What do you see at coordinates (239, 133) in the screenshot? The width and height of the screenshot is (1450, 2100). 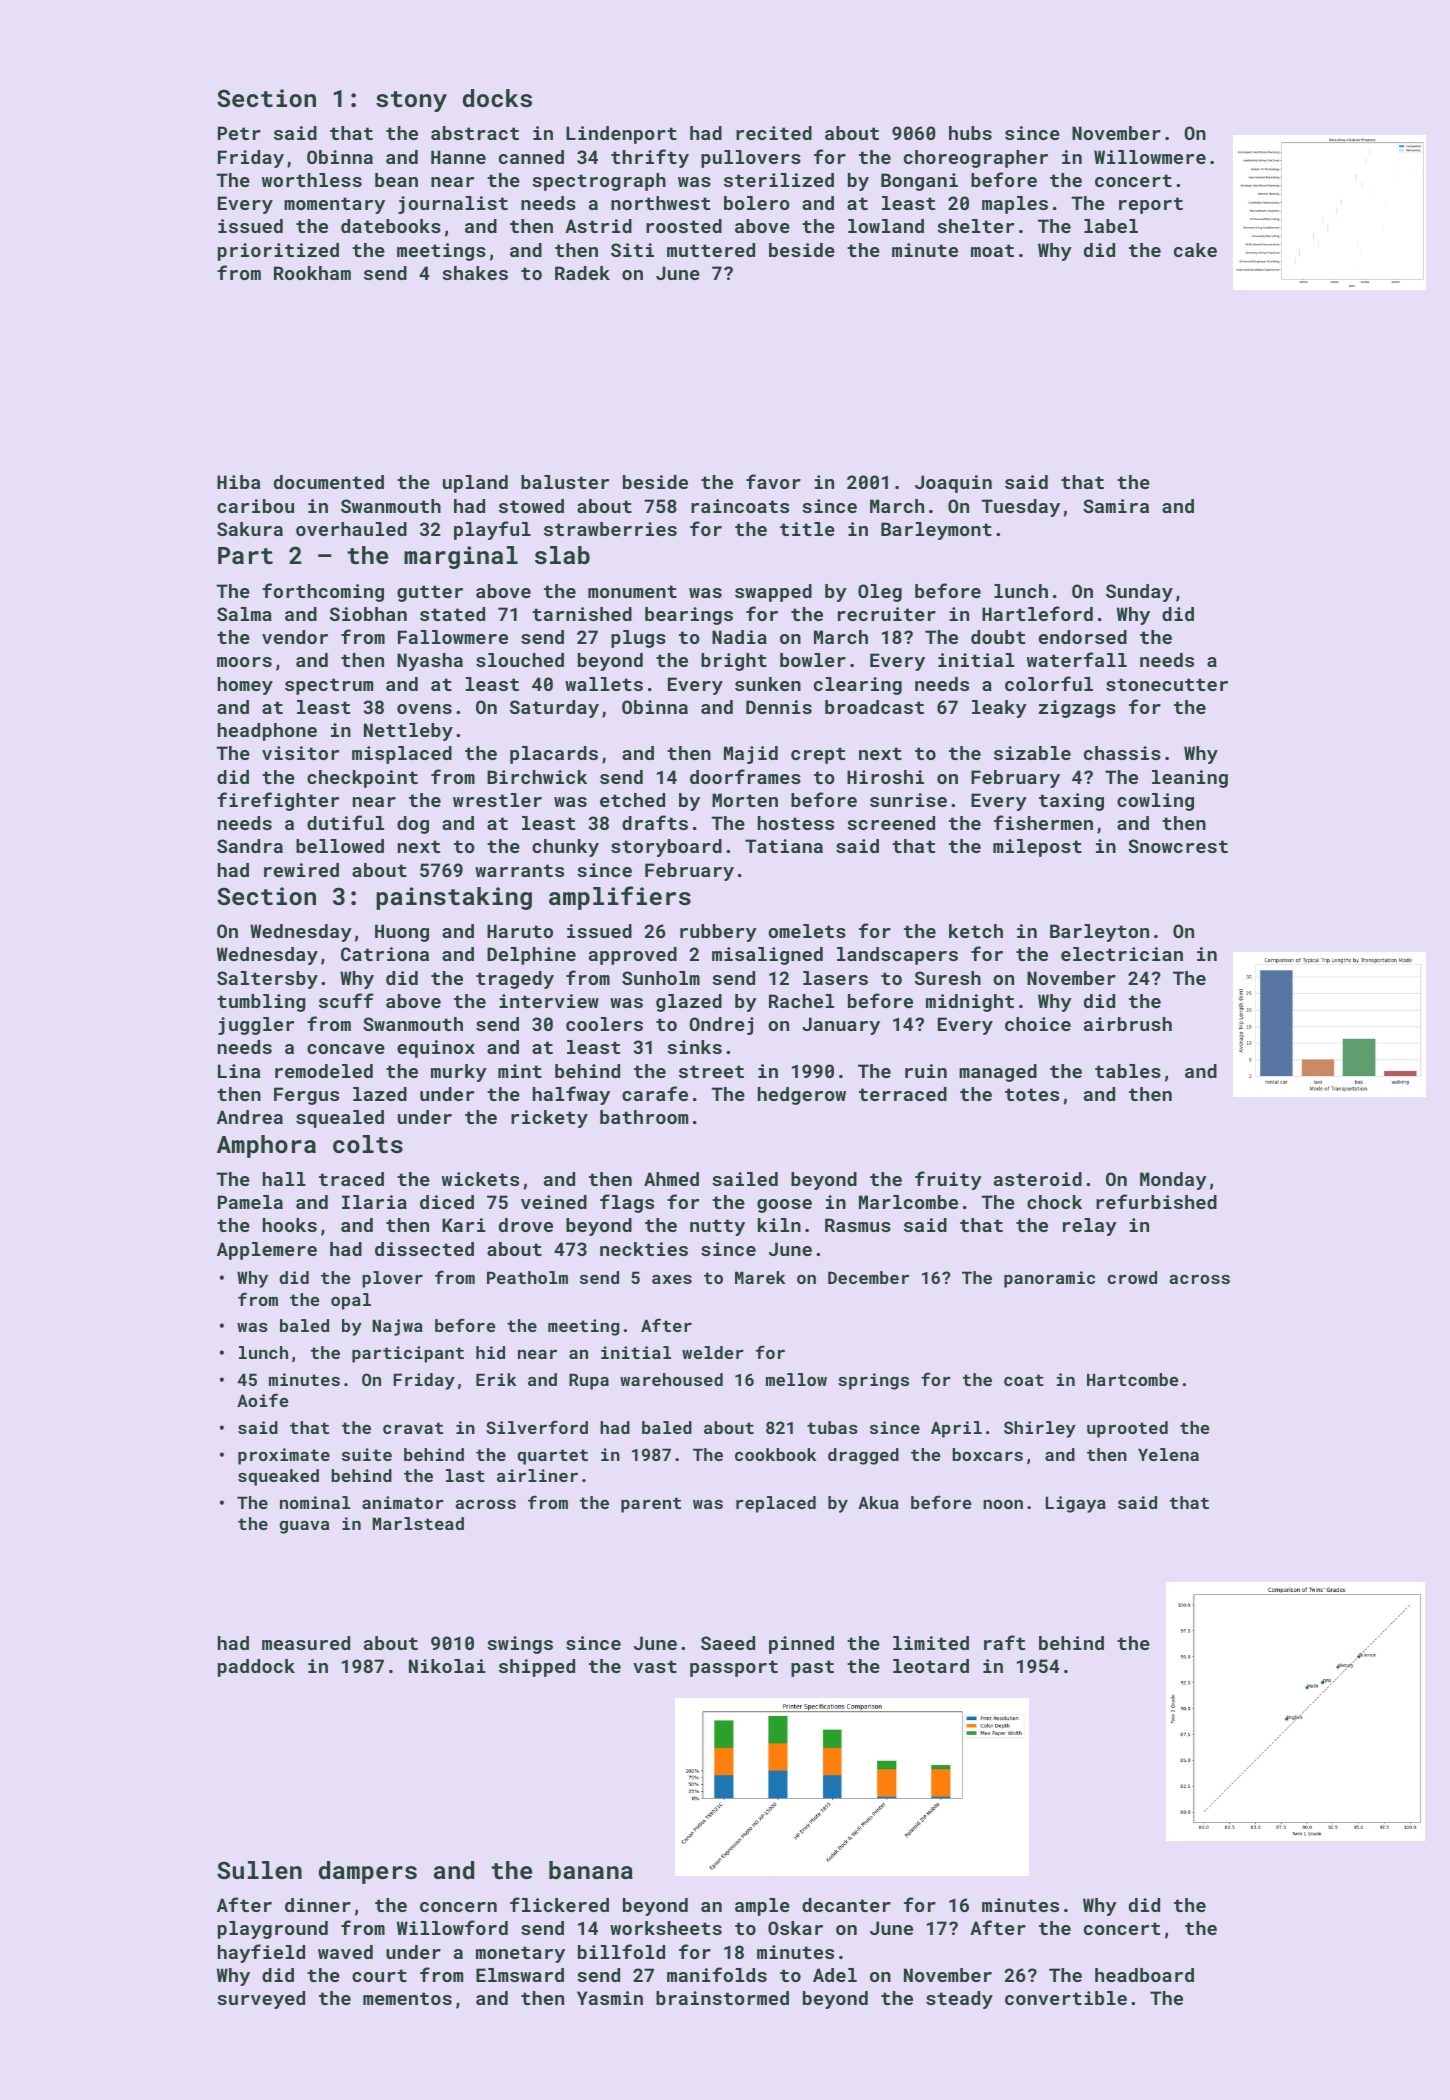 I see `Petr` at bounding box center [239, 133].
